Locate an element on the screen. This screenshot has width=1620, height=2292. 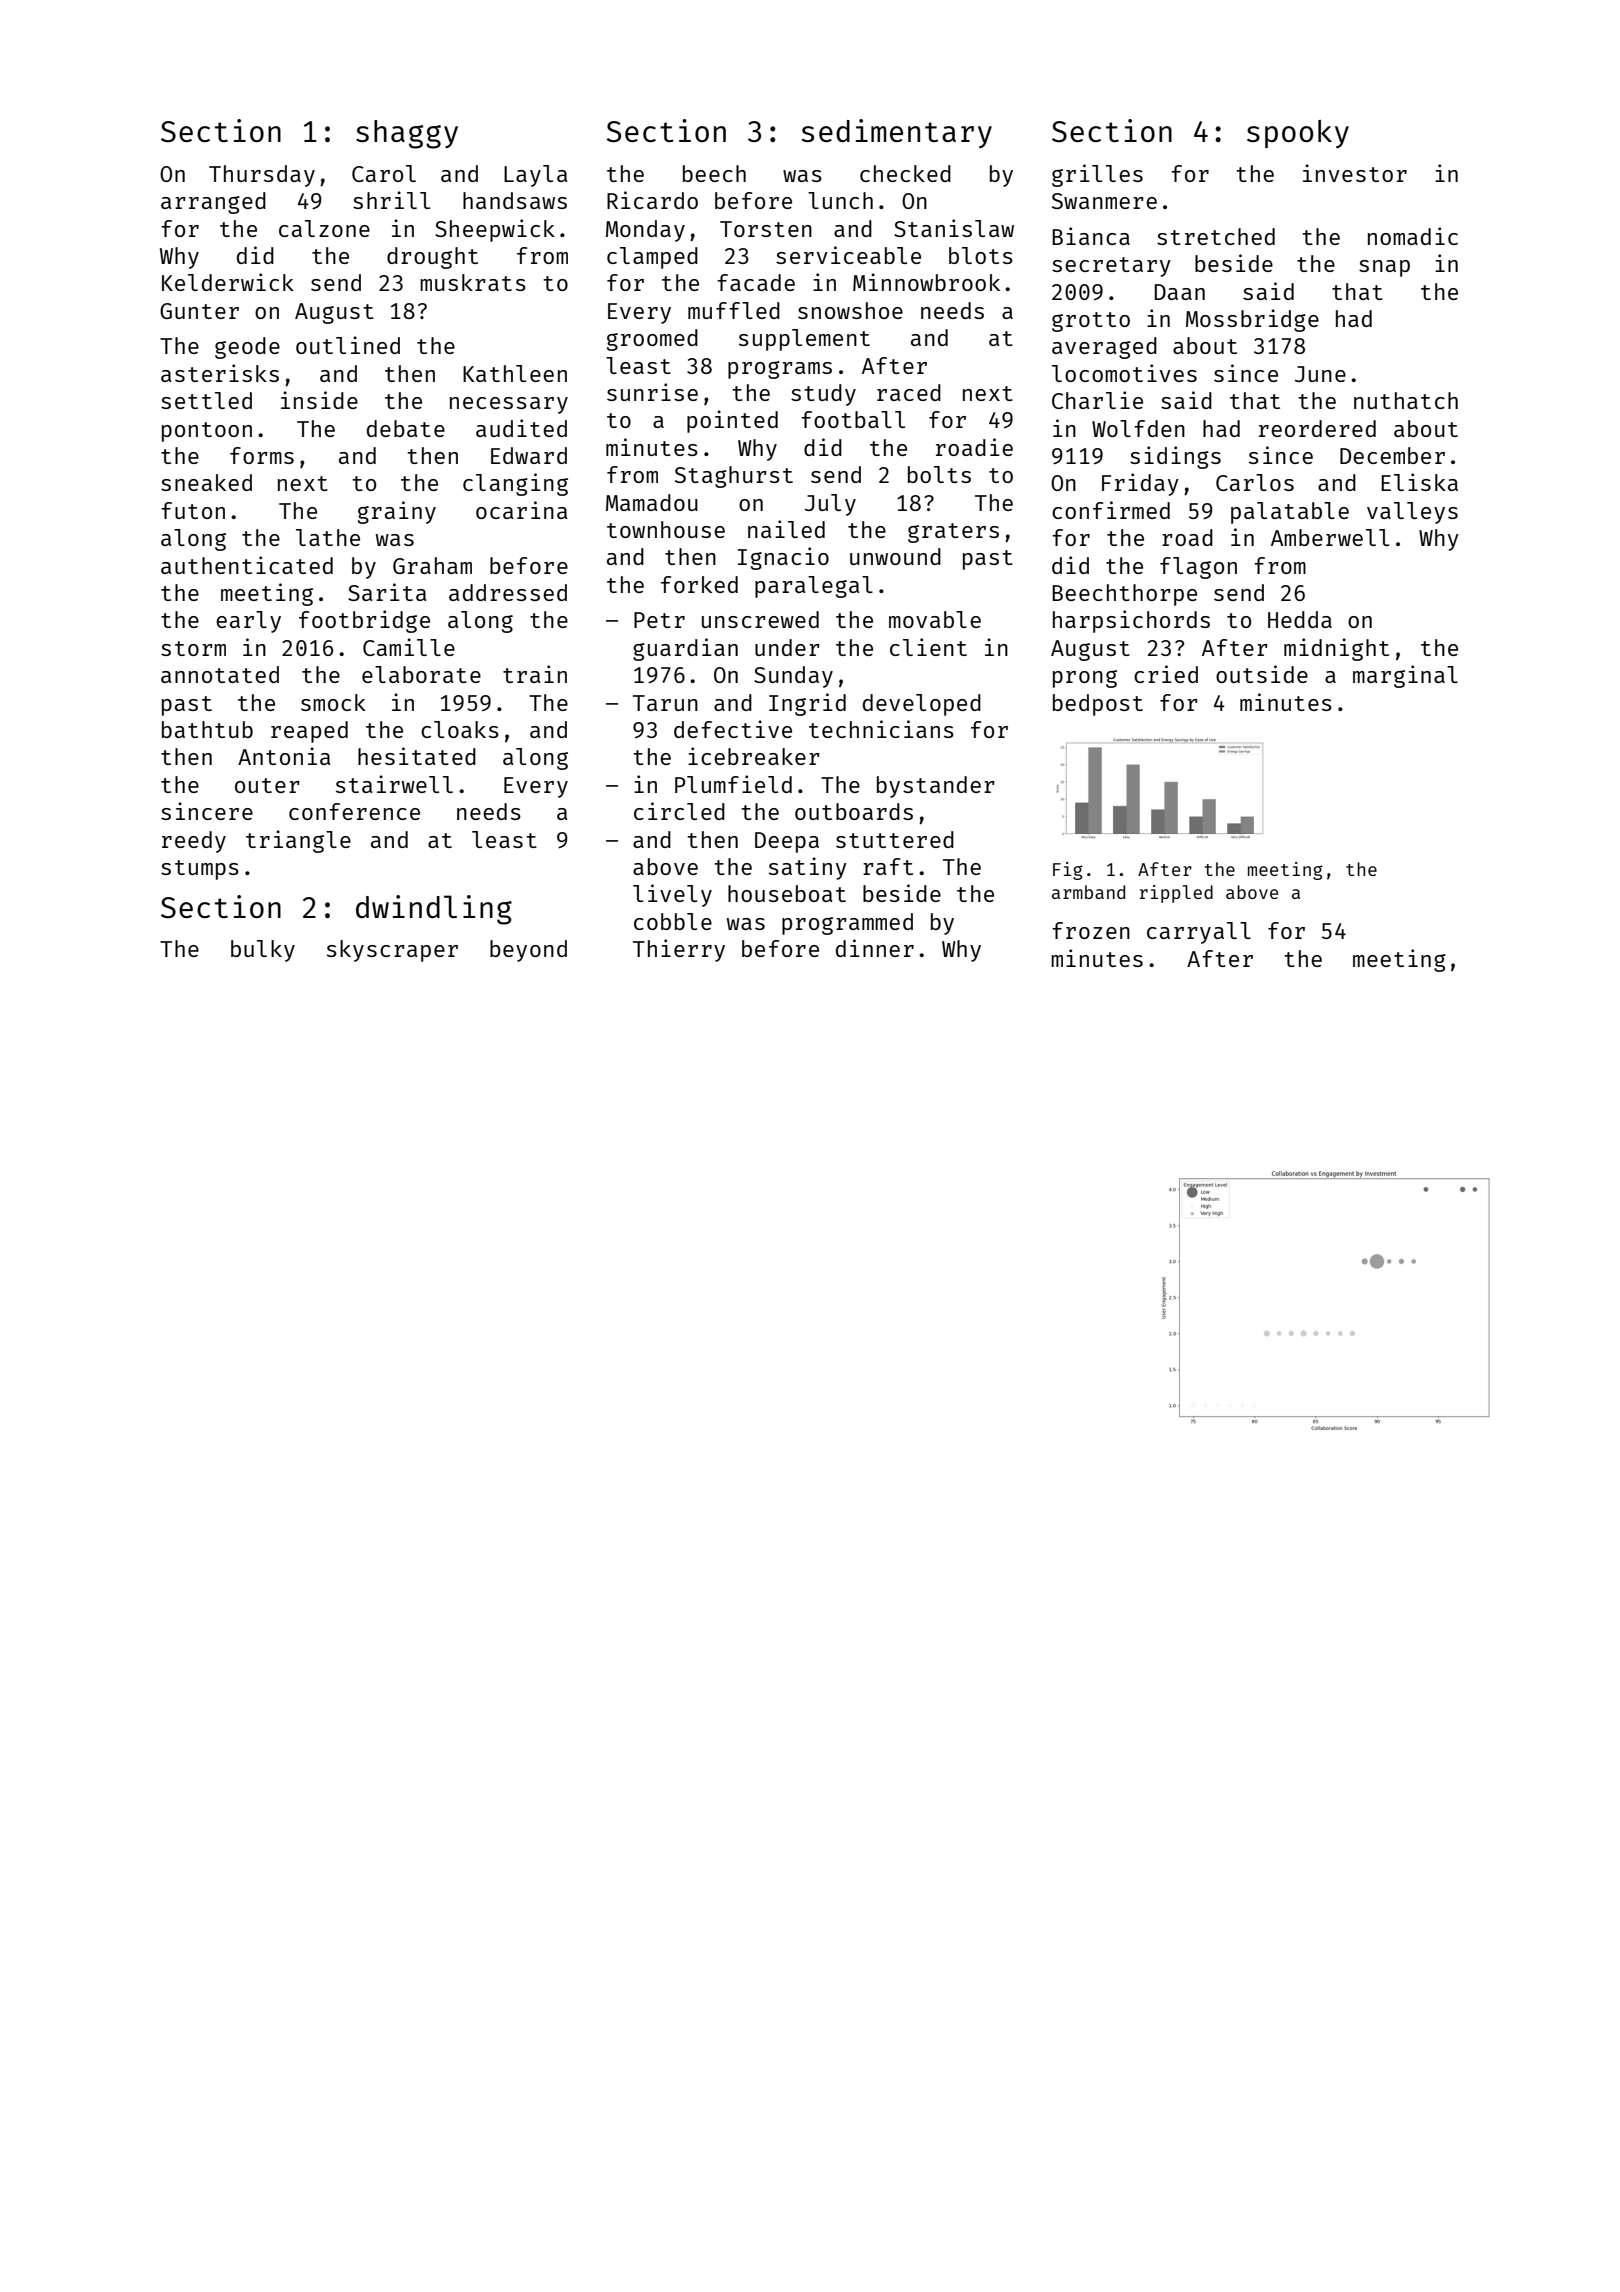
spooky is located at coordinates (1298, 134).
